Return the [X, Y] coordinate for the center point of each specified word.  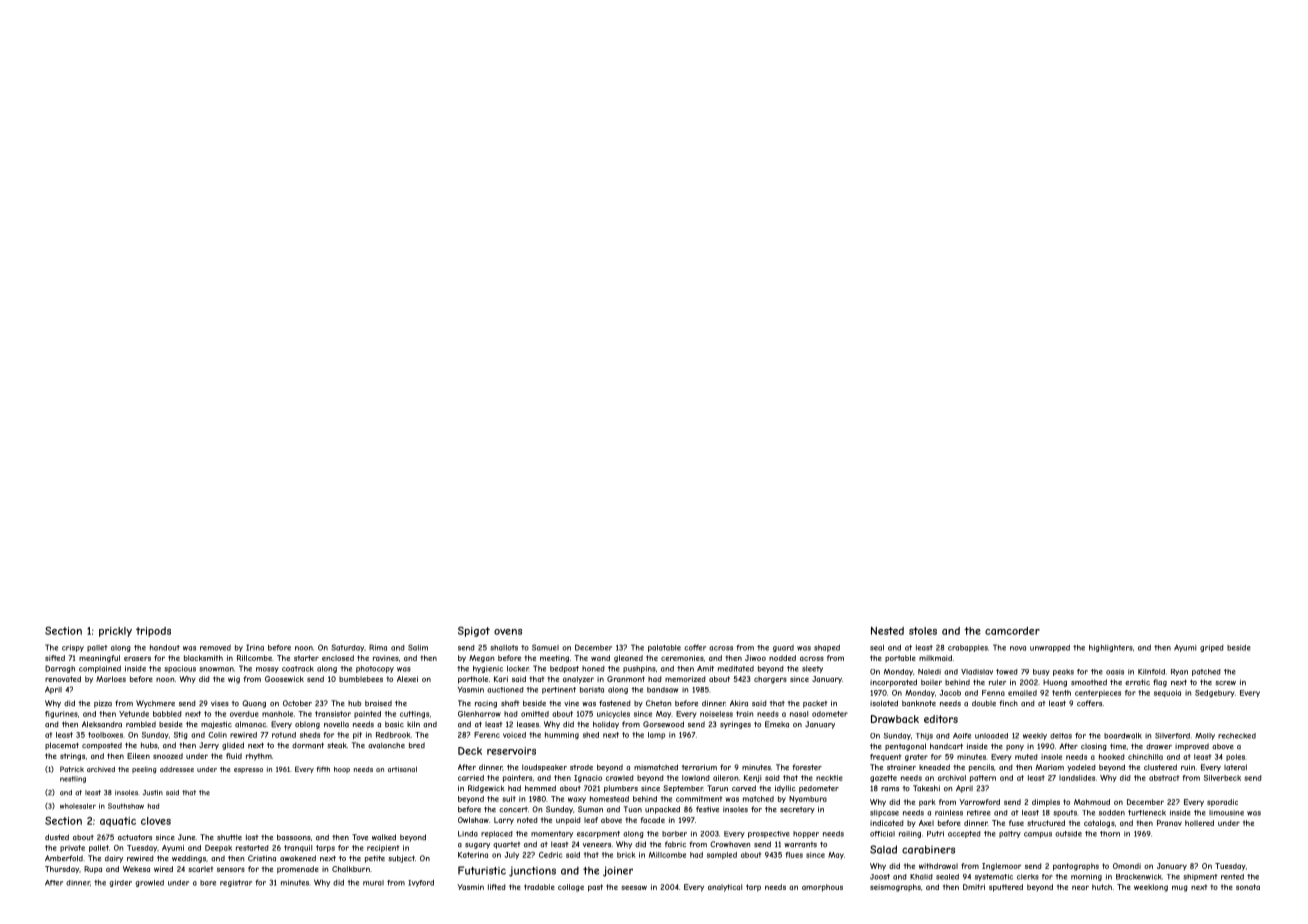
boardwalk [1123, 736]
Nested [887, 631]
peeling [144, 770]
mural [373, 883]
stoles [923, 631]
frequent [885, 757]
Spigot [474, 631]
